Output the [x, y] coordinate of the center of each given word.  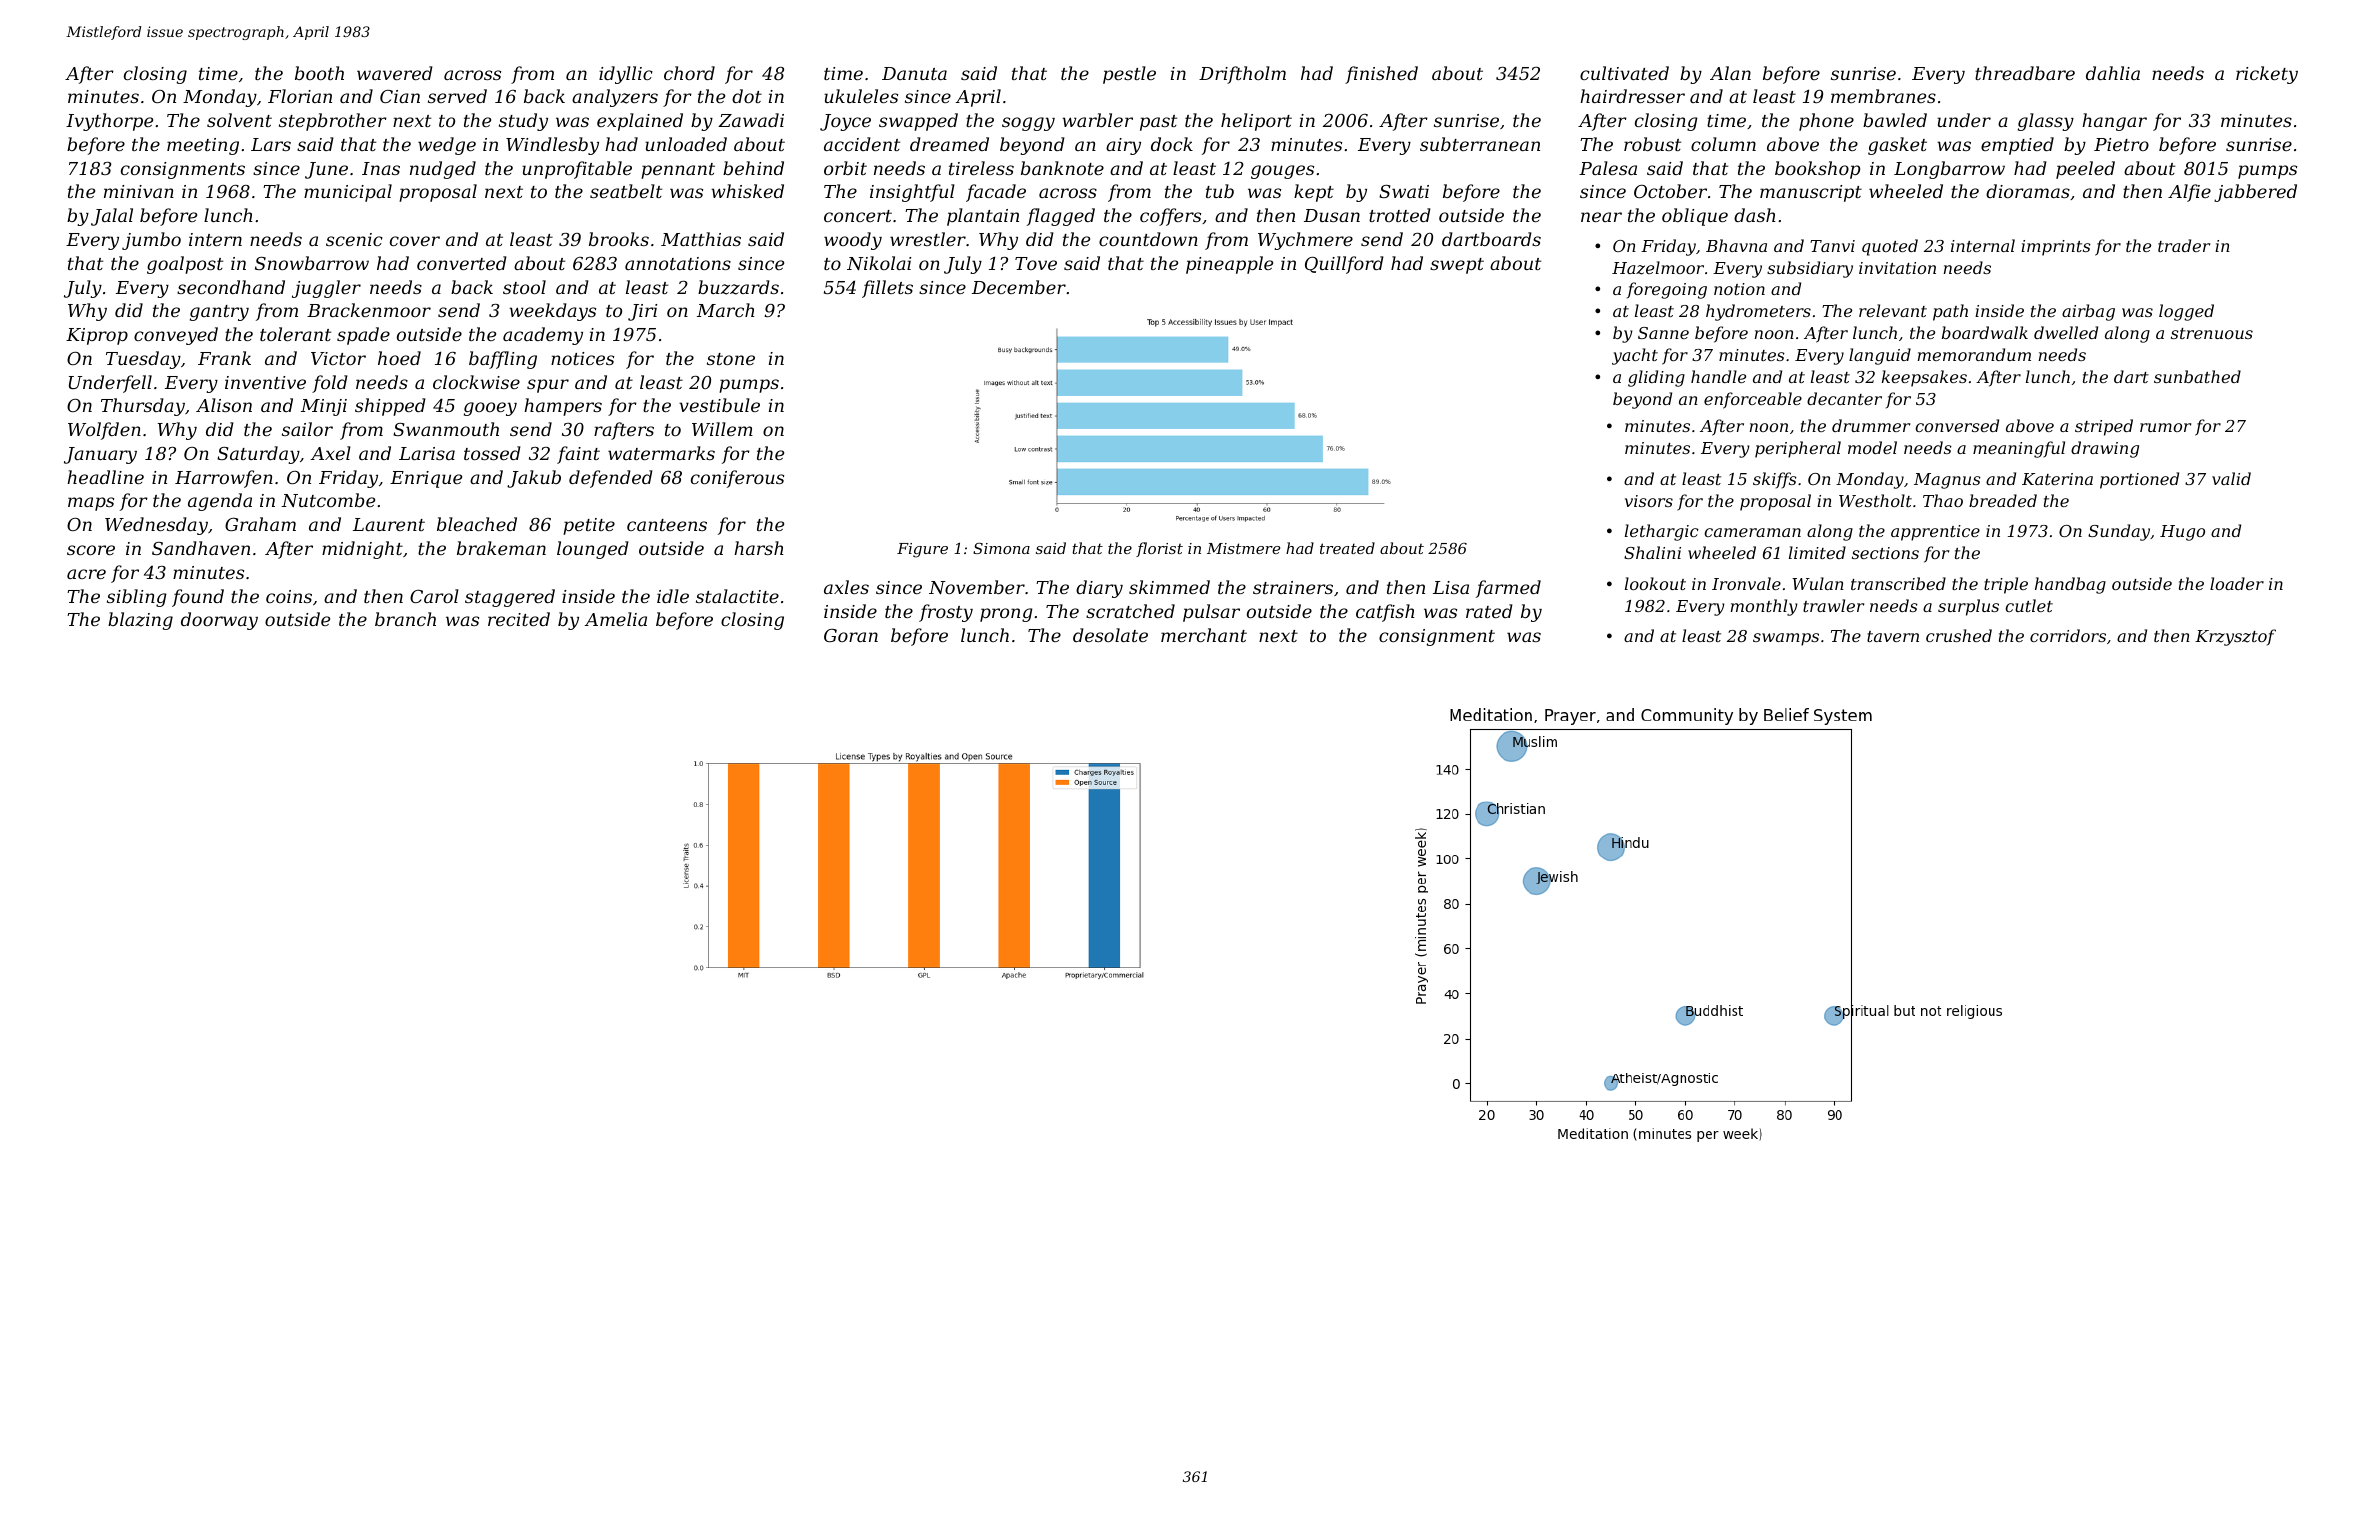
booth [319, 73]
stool [524, 287]
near [1601, 217]
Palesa [1608, 168]
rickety [2267, 75]
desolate [1110, 635]
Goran [851, 635]
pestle [1129, 75]
